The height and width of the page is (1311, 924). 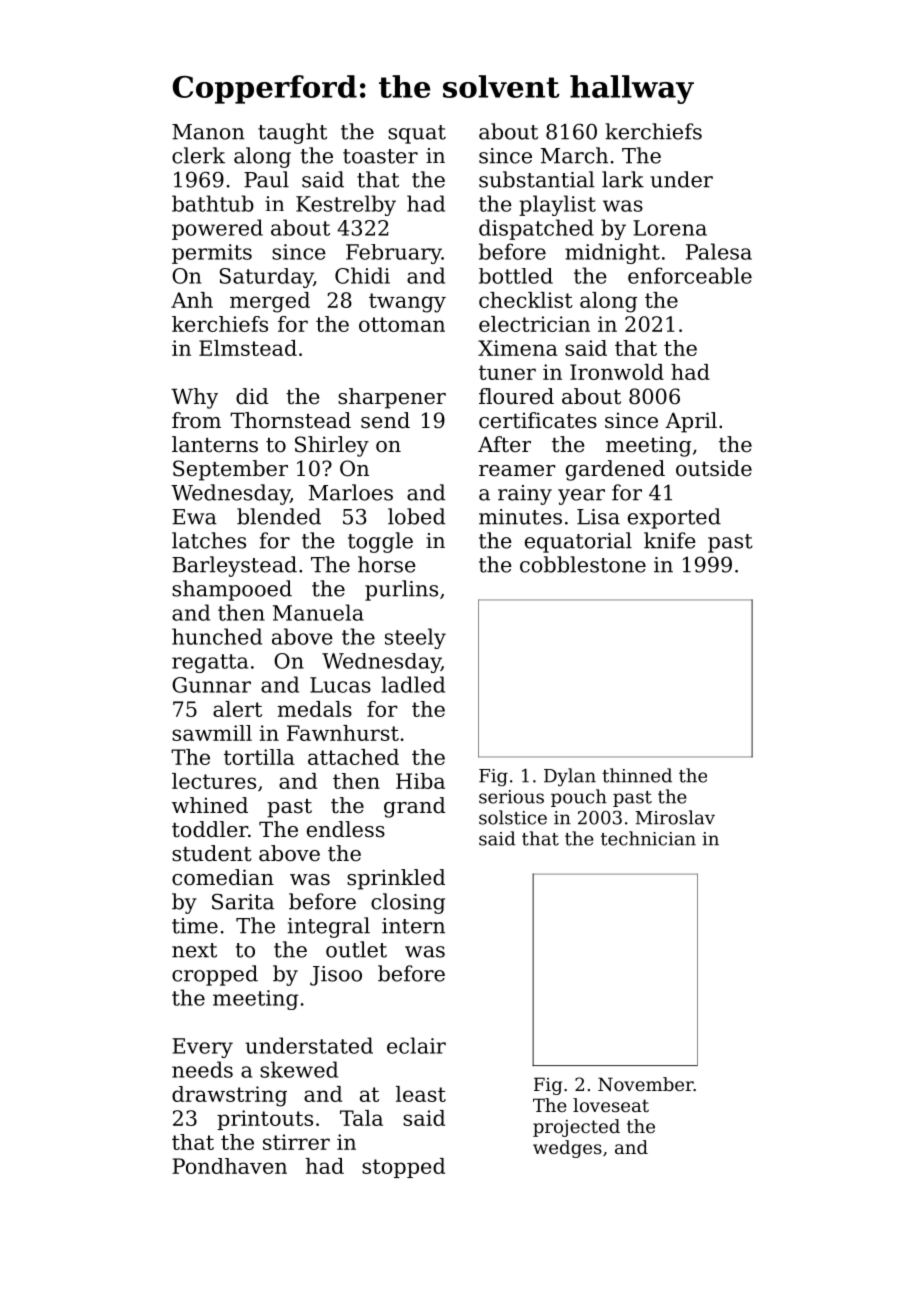 I want to click on enforceable, so click(x=690, y=275).
